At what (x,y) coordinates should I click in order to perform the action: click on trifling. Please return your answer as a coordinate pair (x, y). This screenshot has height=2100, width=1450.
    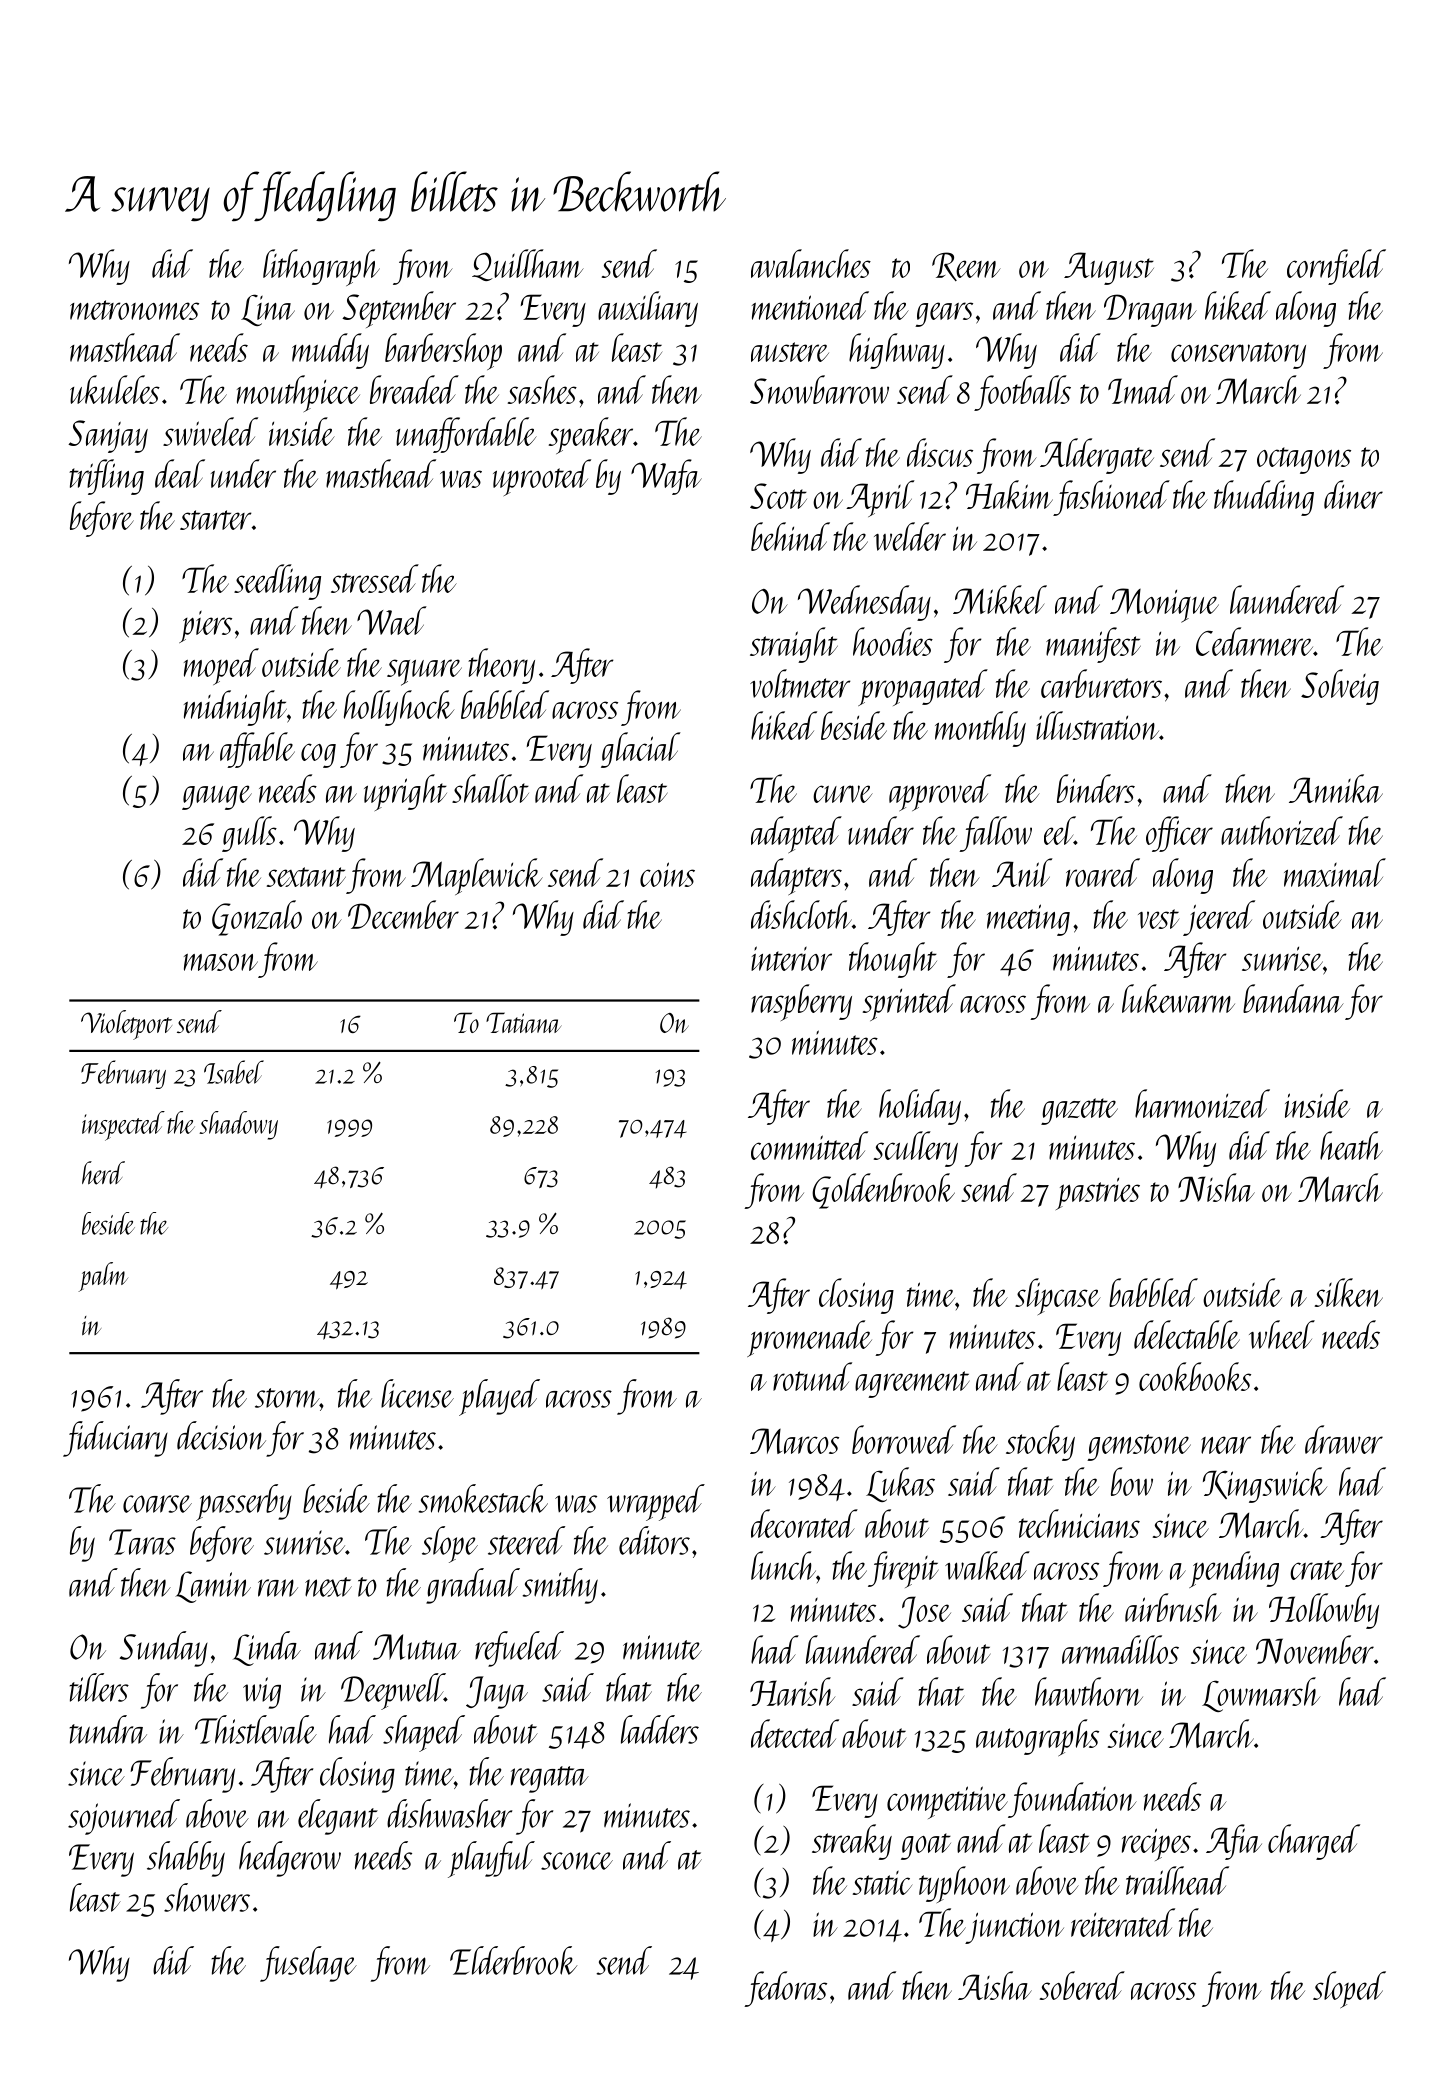
    Looking at the image, I should click on (106, 477).
